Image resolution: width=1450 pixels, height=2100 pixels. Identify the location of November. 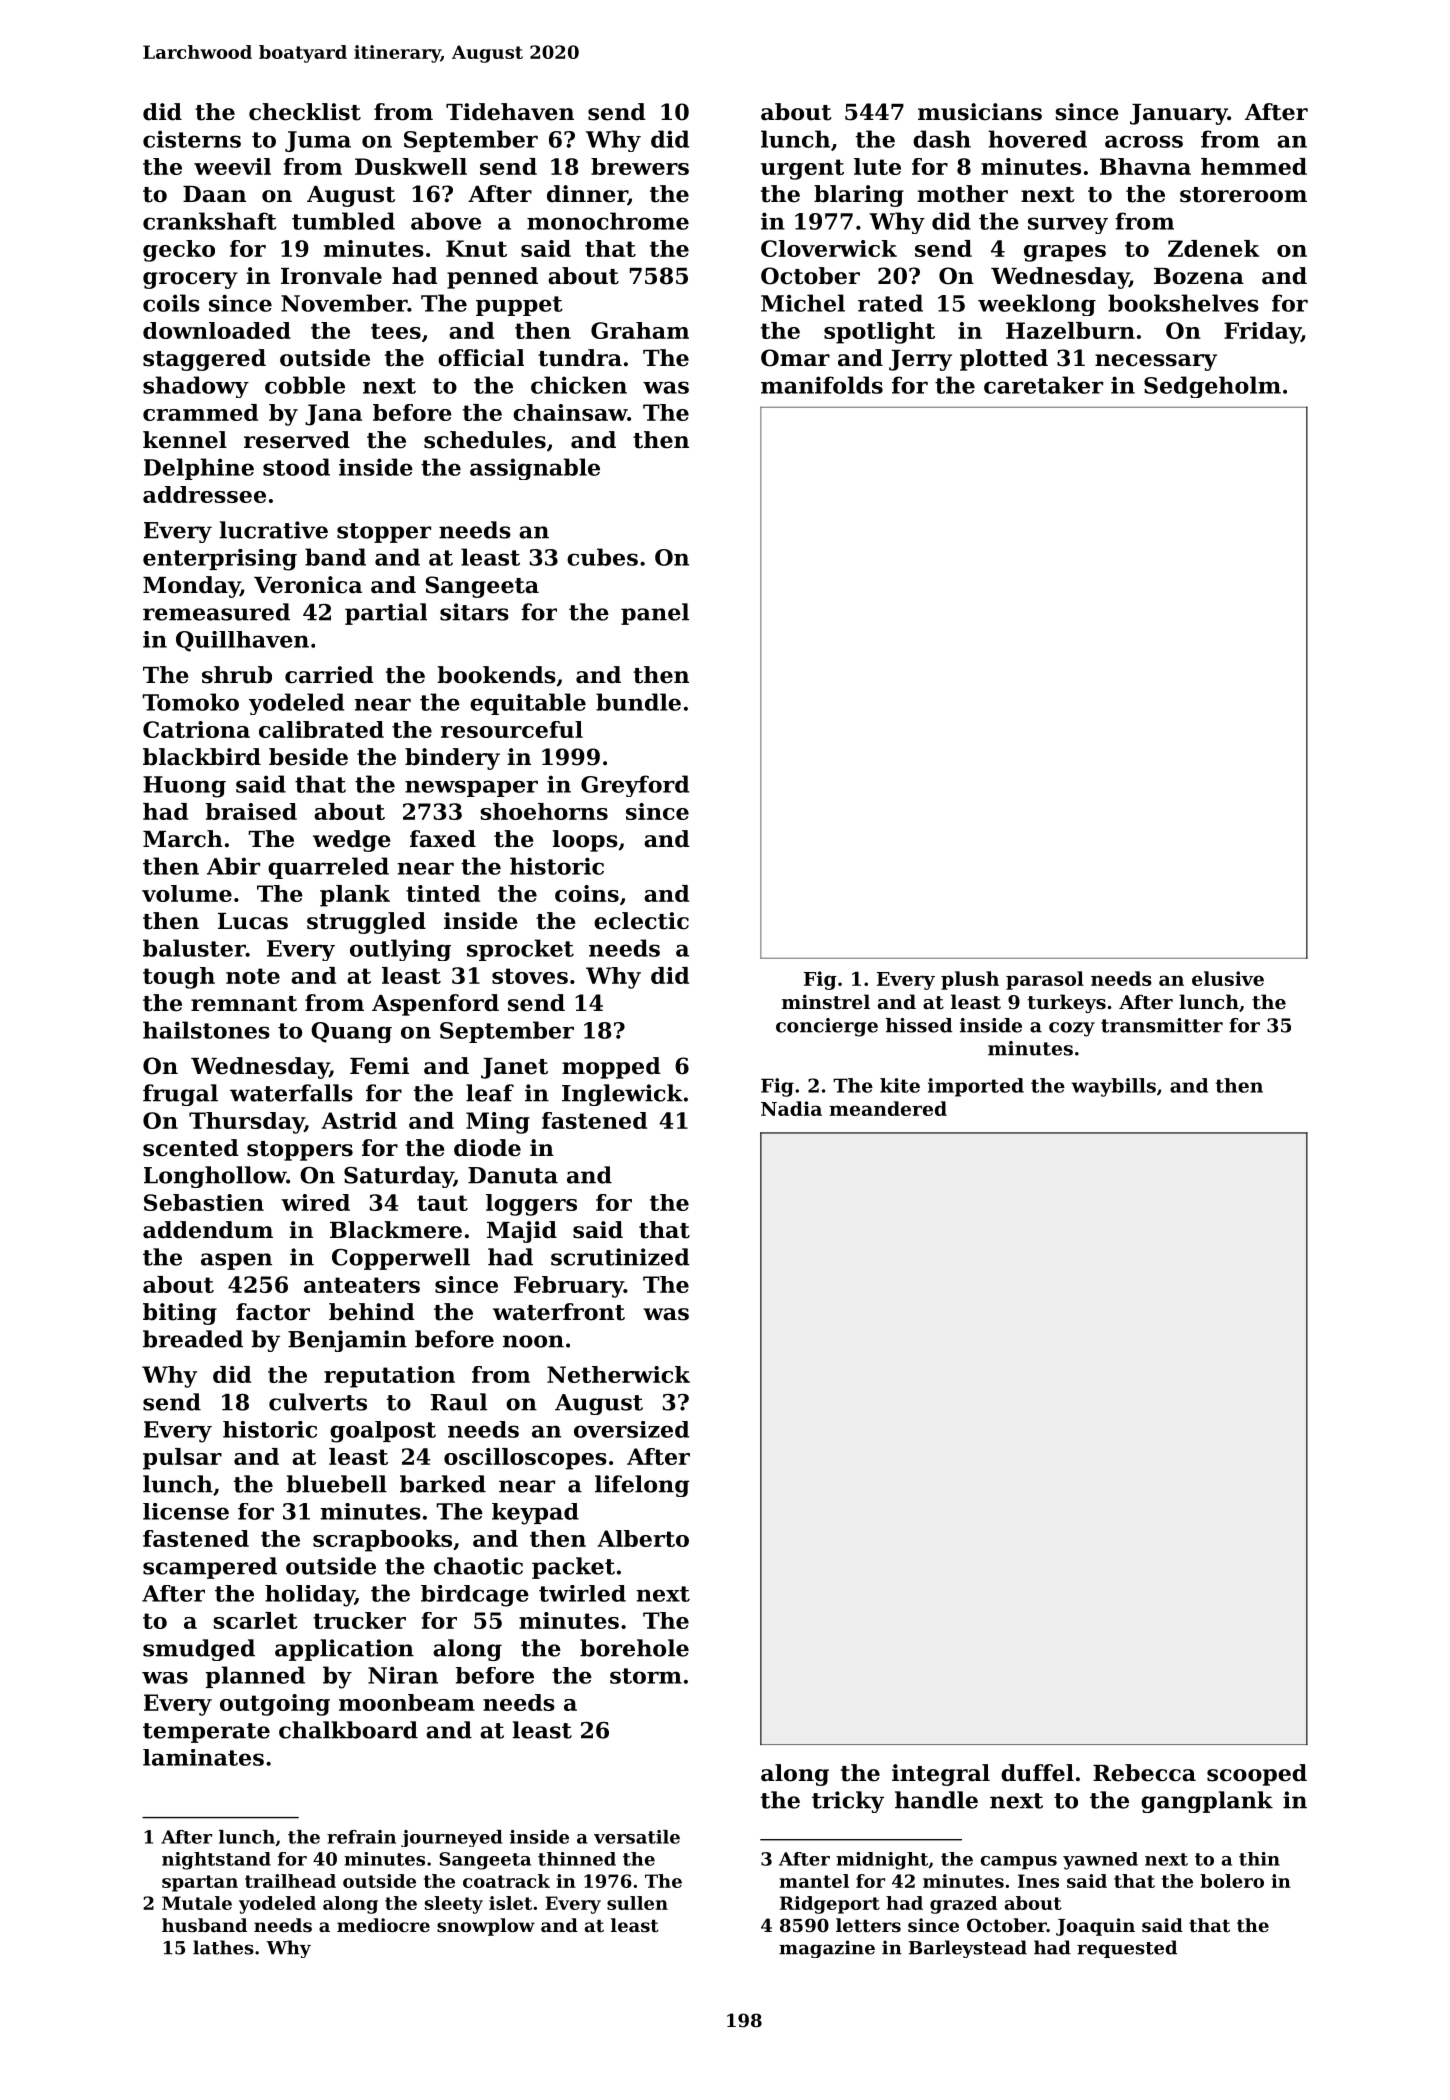
(344, 303).
